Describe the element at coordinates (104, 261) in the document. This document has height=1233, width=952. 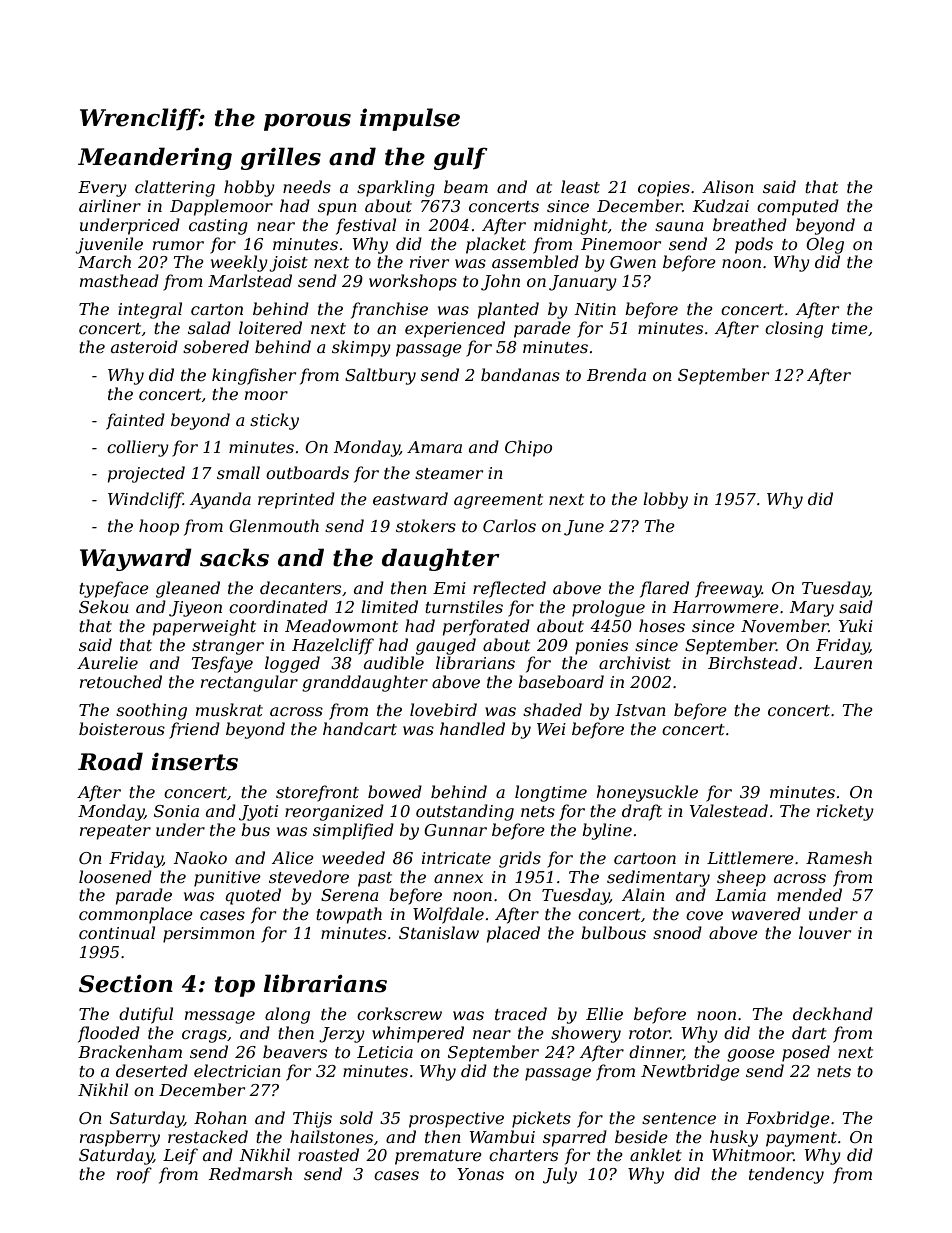
I see `March` at that location.
